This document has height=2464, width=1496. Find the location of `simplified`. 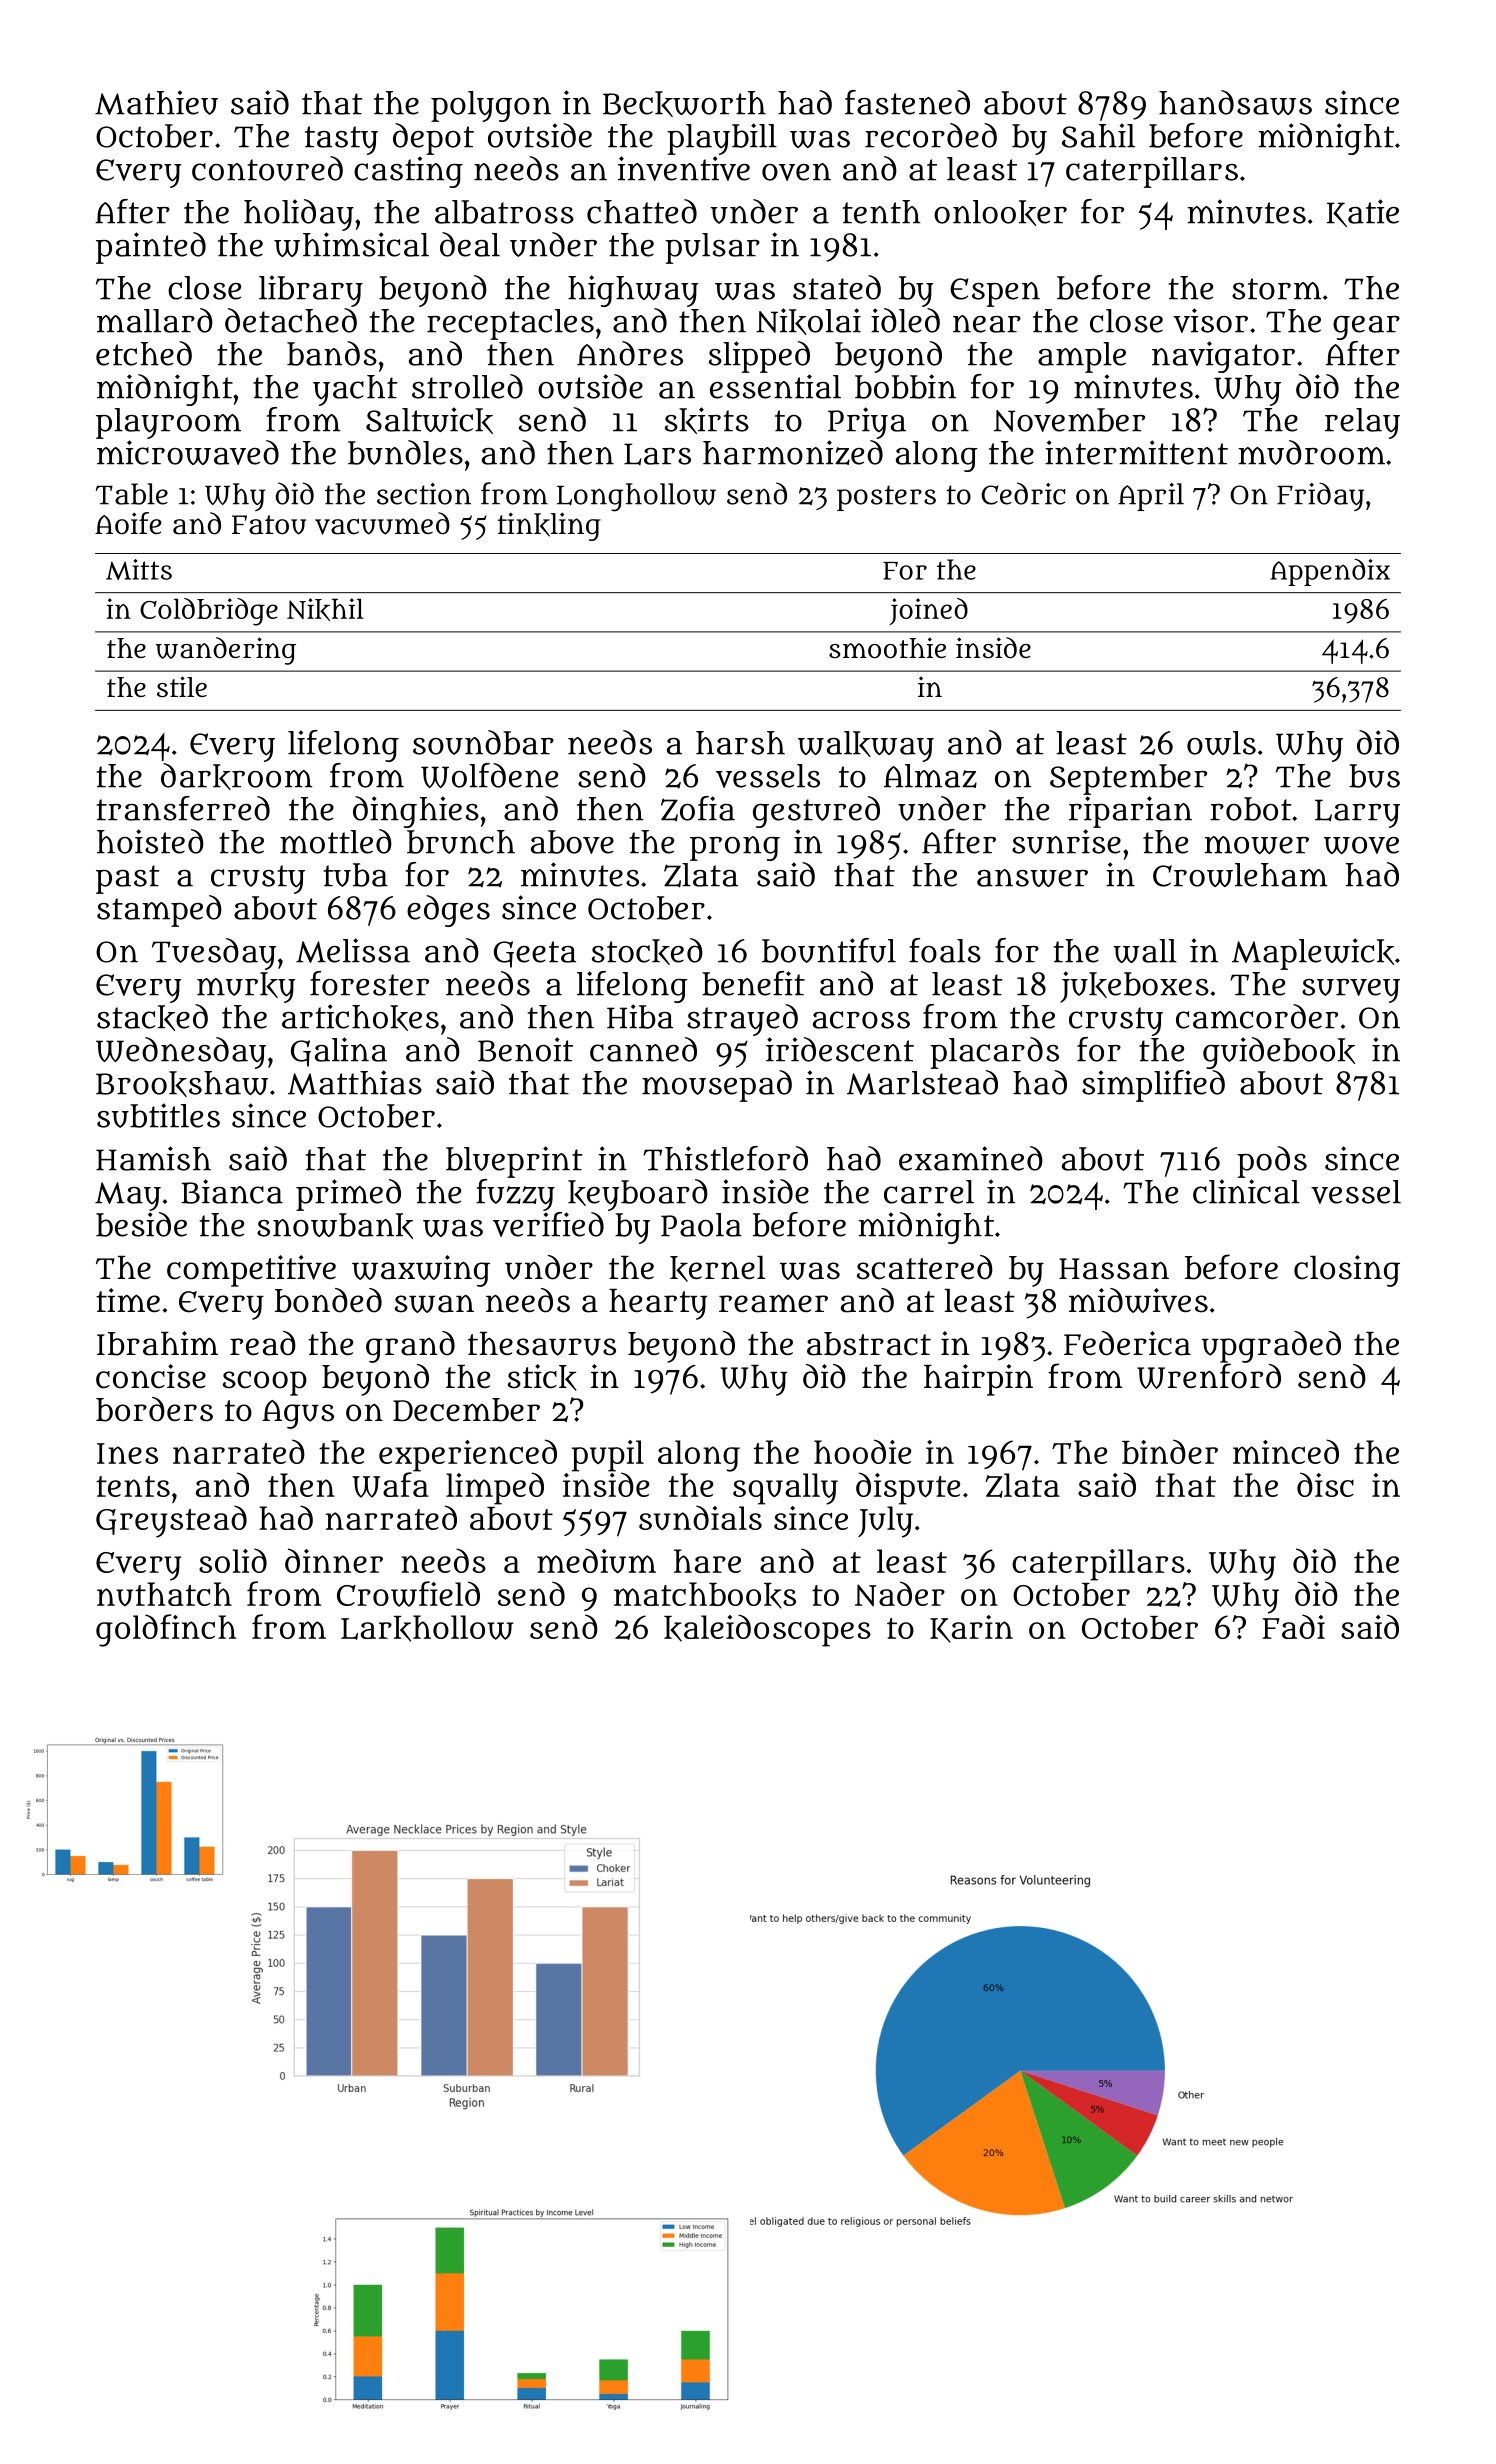

simplified is located at coordinates (1153, 1086).
